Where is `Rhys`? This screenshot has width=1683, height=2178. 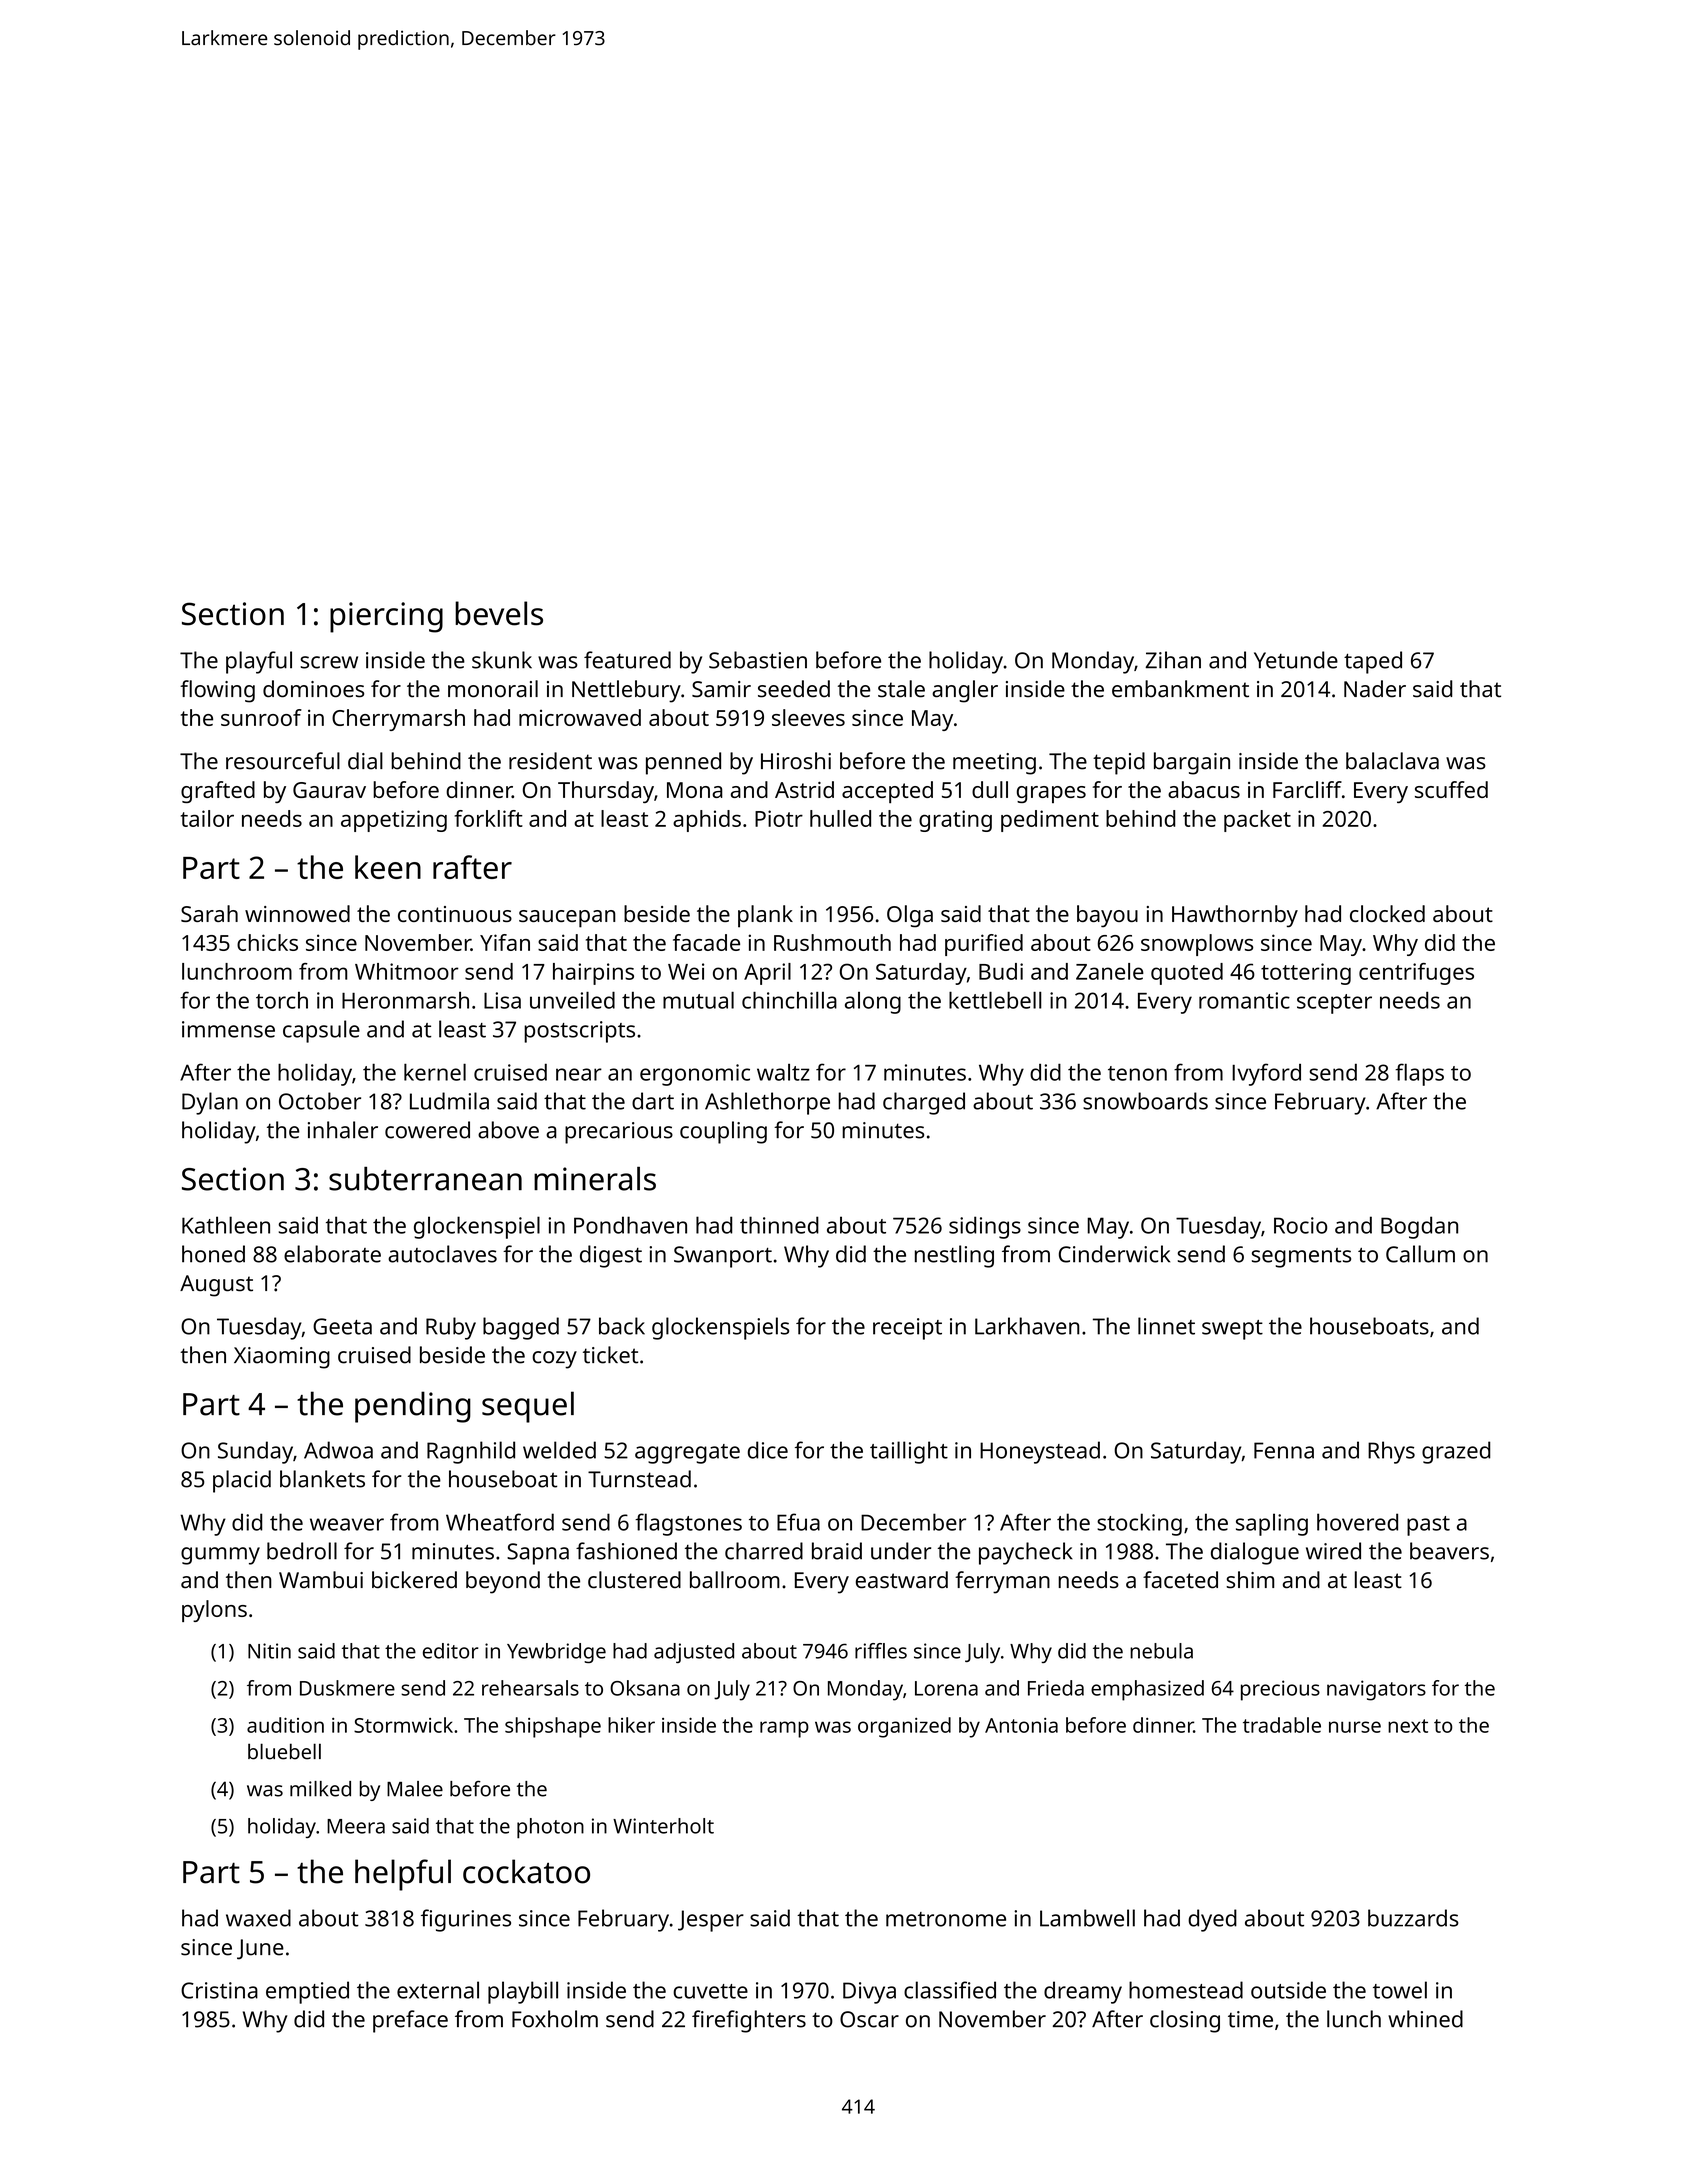
Rhys is located at coordinates (1391, 1452).
